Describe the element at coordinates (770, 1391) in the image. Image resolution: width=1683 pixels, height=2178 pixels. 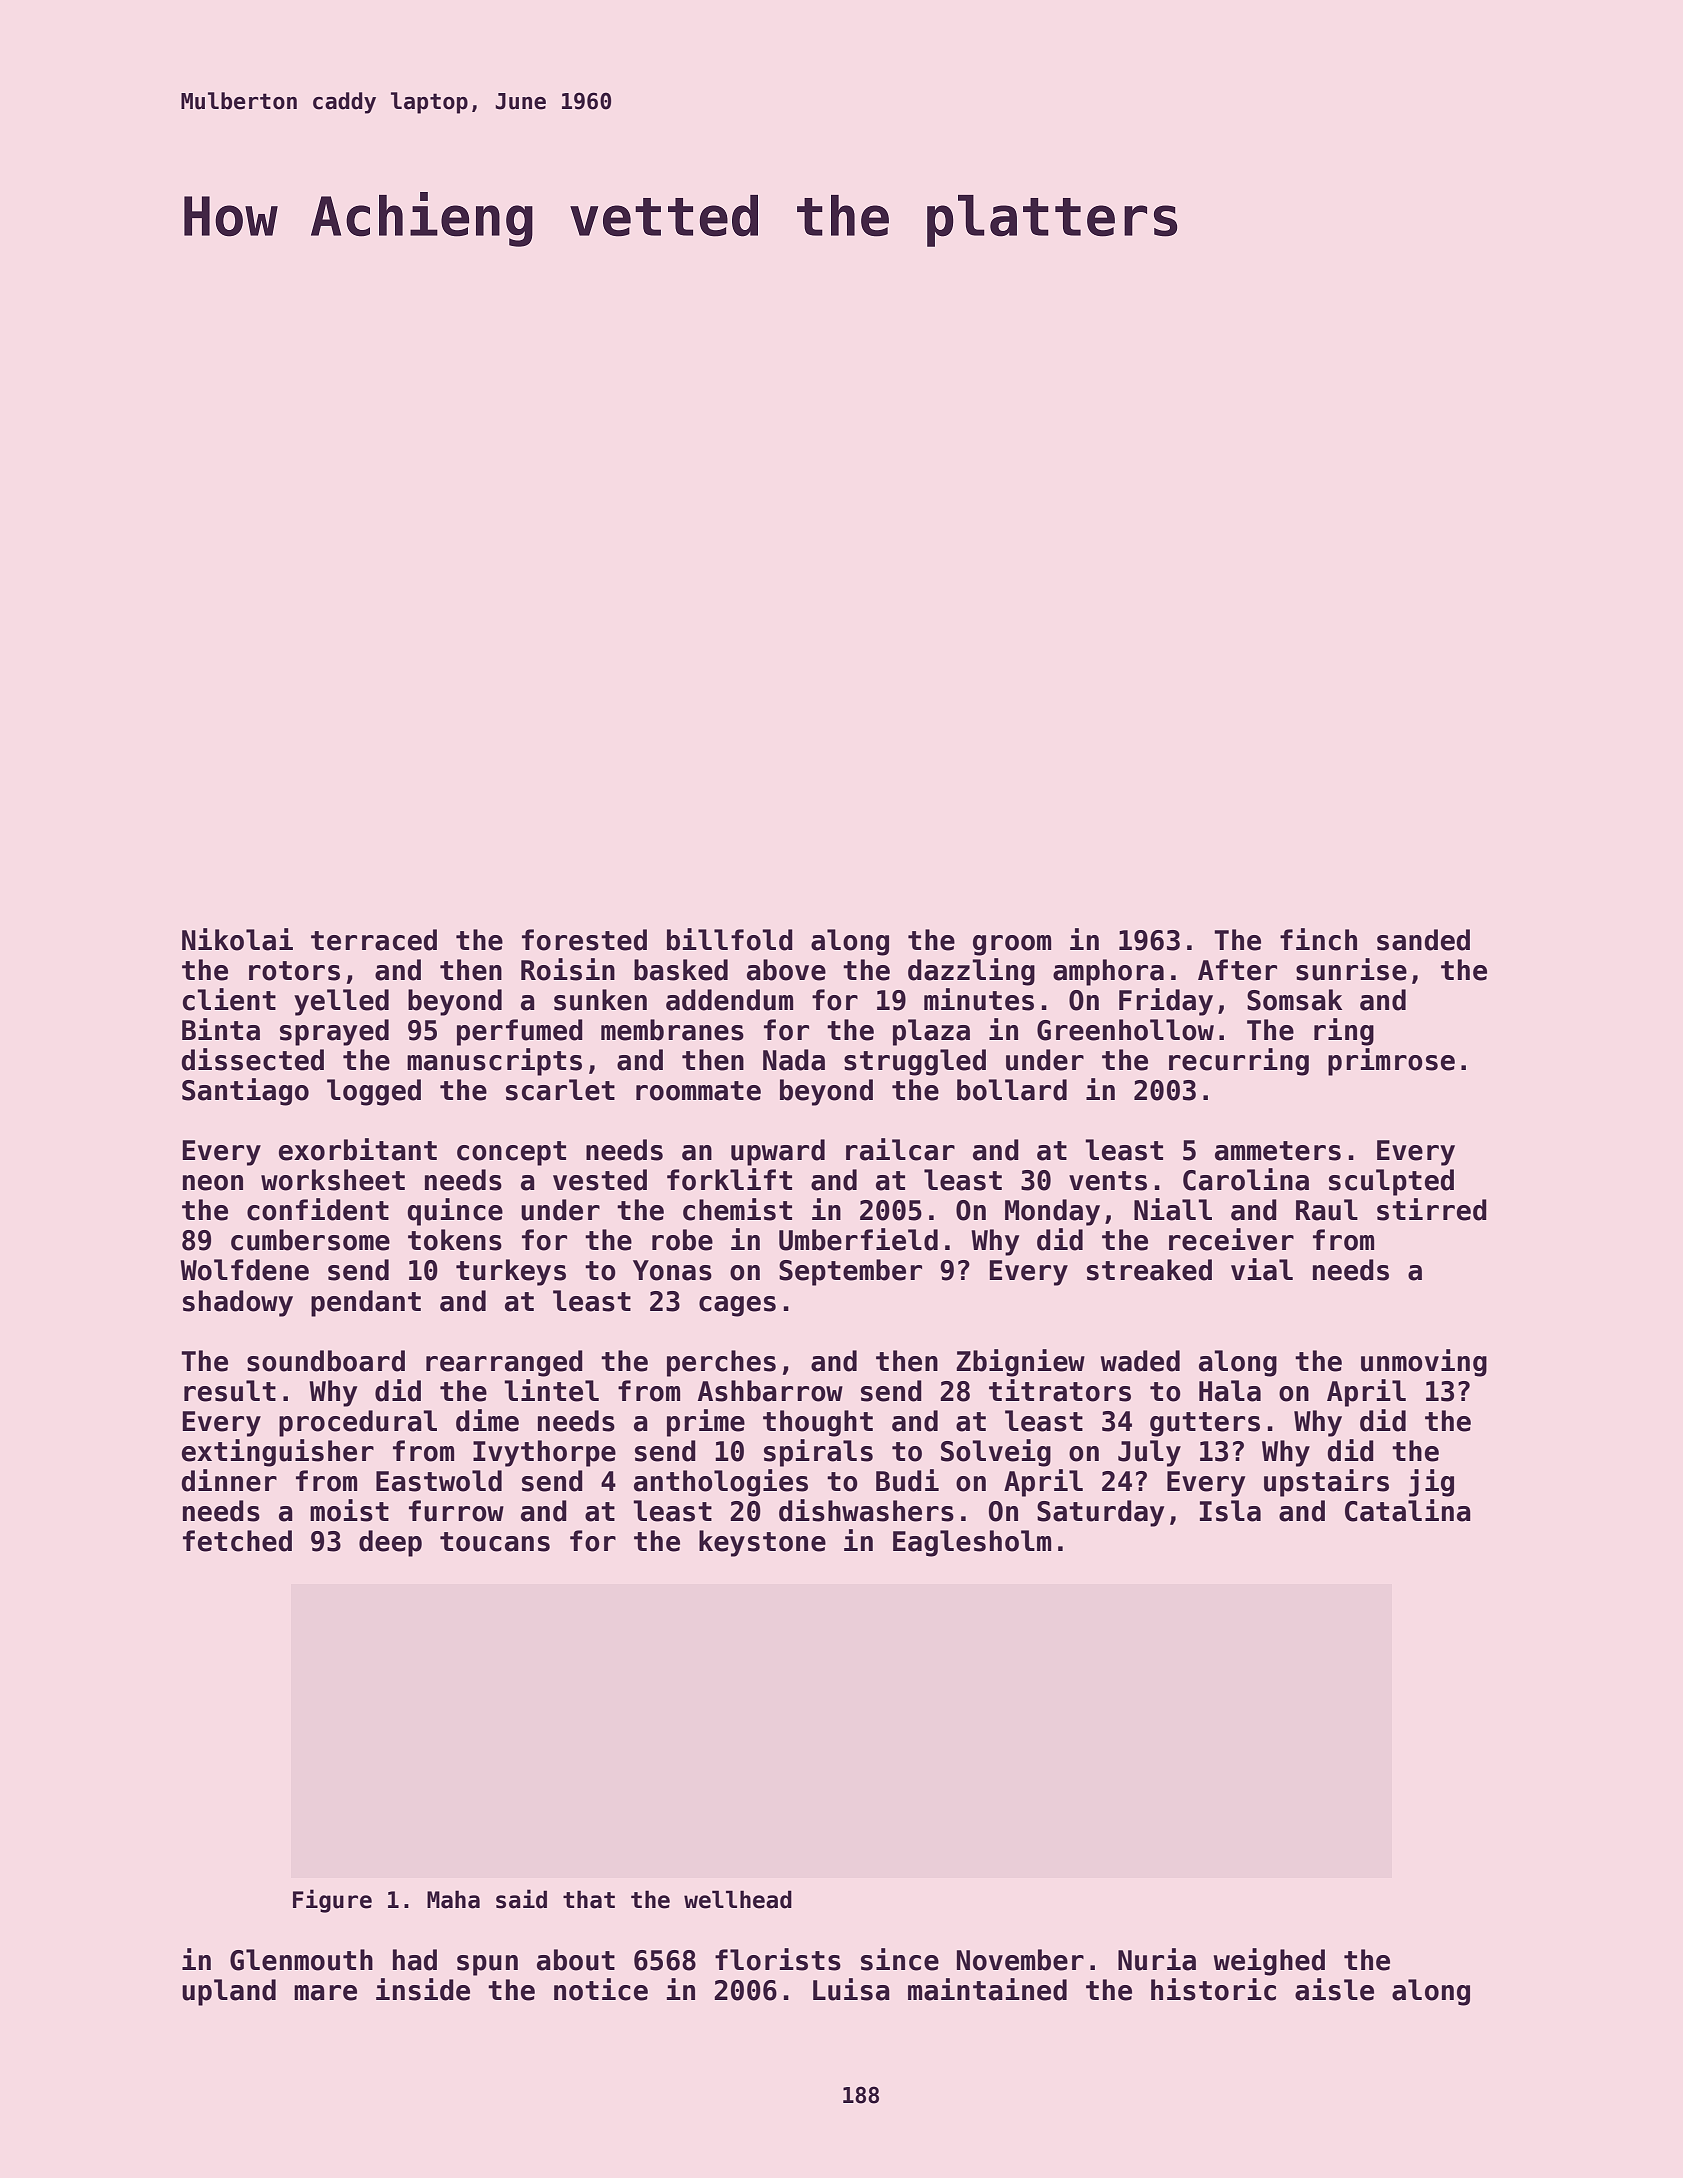
I see `Ashbarrow` at that location.
